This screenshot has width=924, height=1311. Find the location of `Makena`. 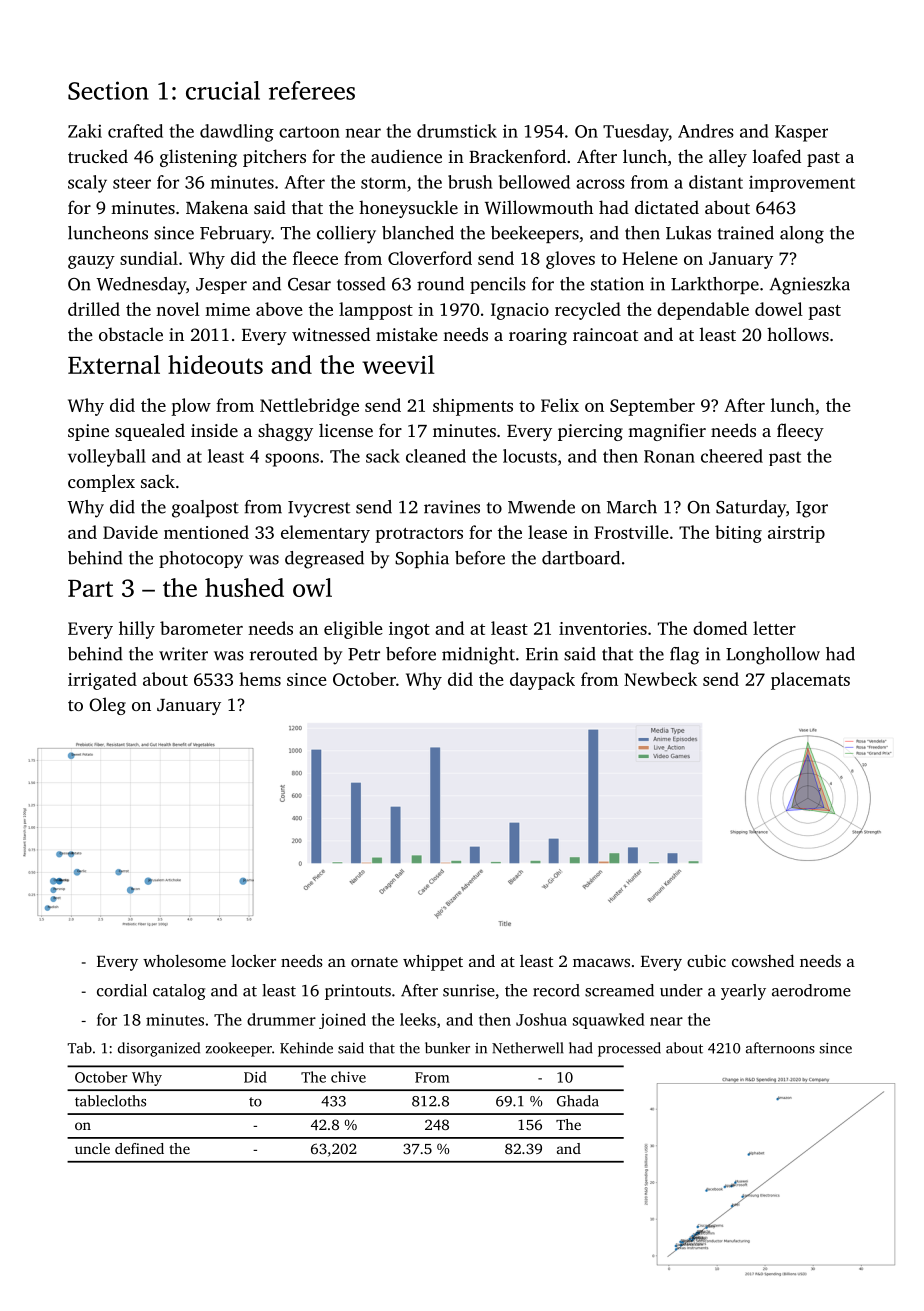

Makena is located at coordinates (217, 207).
